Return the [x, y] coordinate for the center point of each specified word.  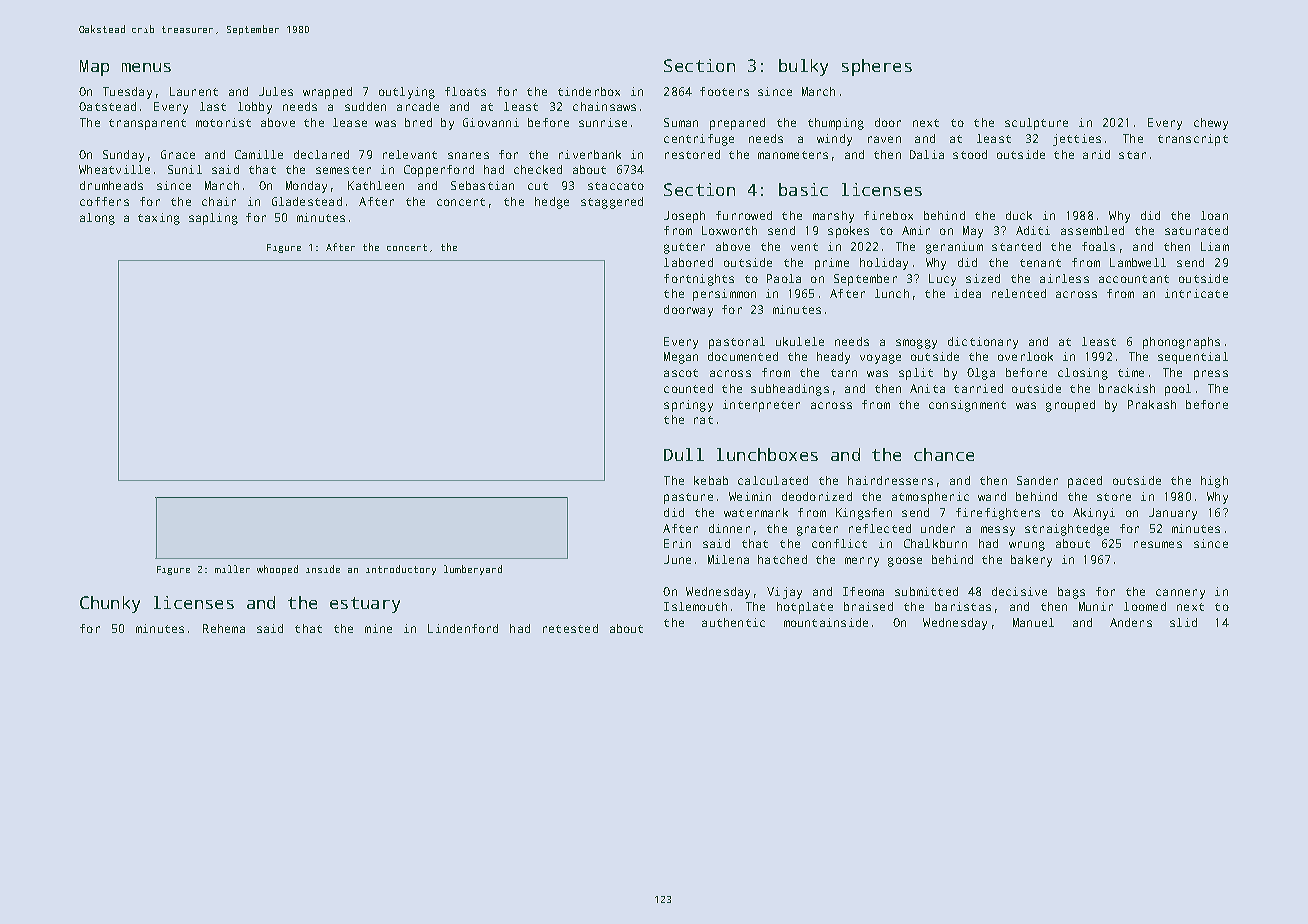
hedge [552, 203]
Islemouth [695, 606]
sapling [213, 219]
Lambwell [1138, 262]
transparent [147, 124]
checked [538, 169]
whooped [277, 570]
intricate [1196, 293]
